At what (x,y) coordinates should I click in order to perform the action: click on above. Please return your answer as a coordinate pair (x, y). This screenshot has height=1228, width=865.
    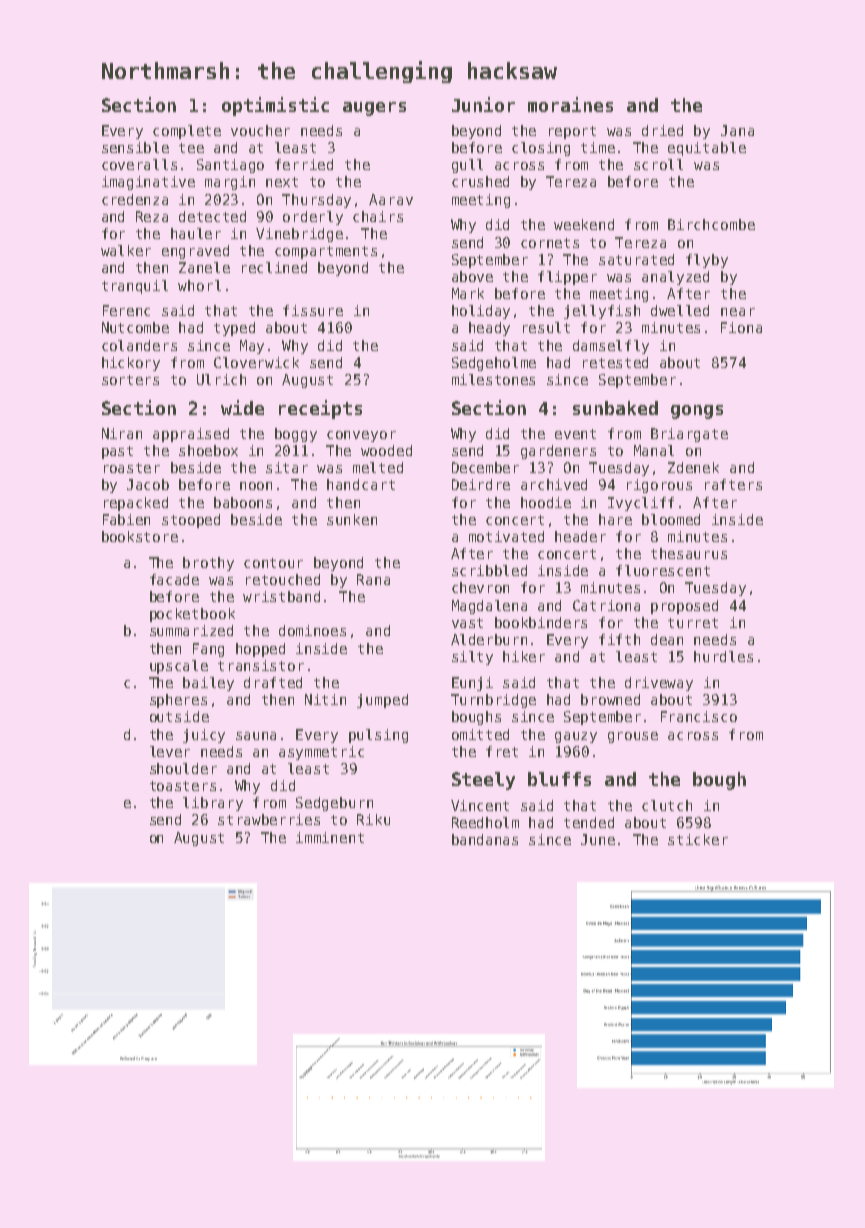
    Looking at the image, I should click on (472, 276).
